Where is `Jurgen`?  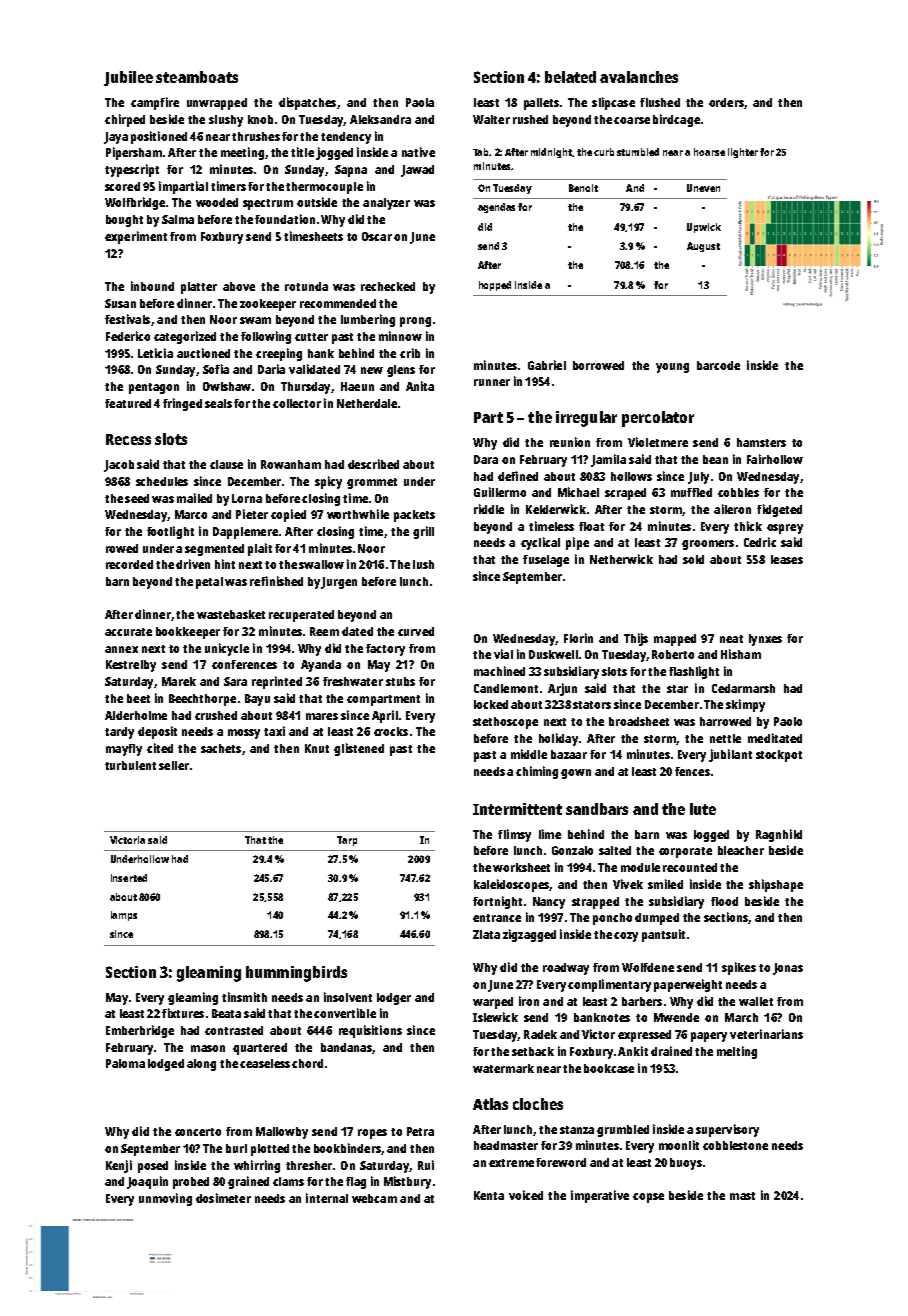
Jurgen is located at coordinates (339, 583).
